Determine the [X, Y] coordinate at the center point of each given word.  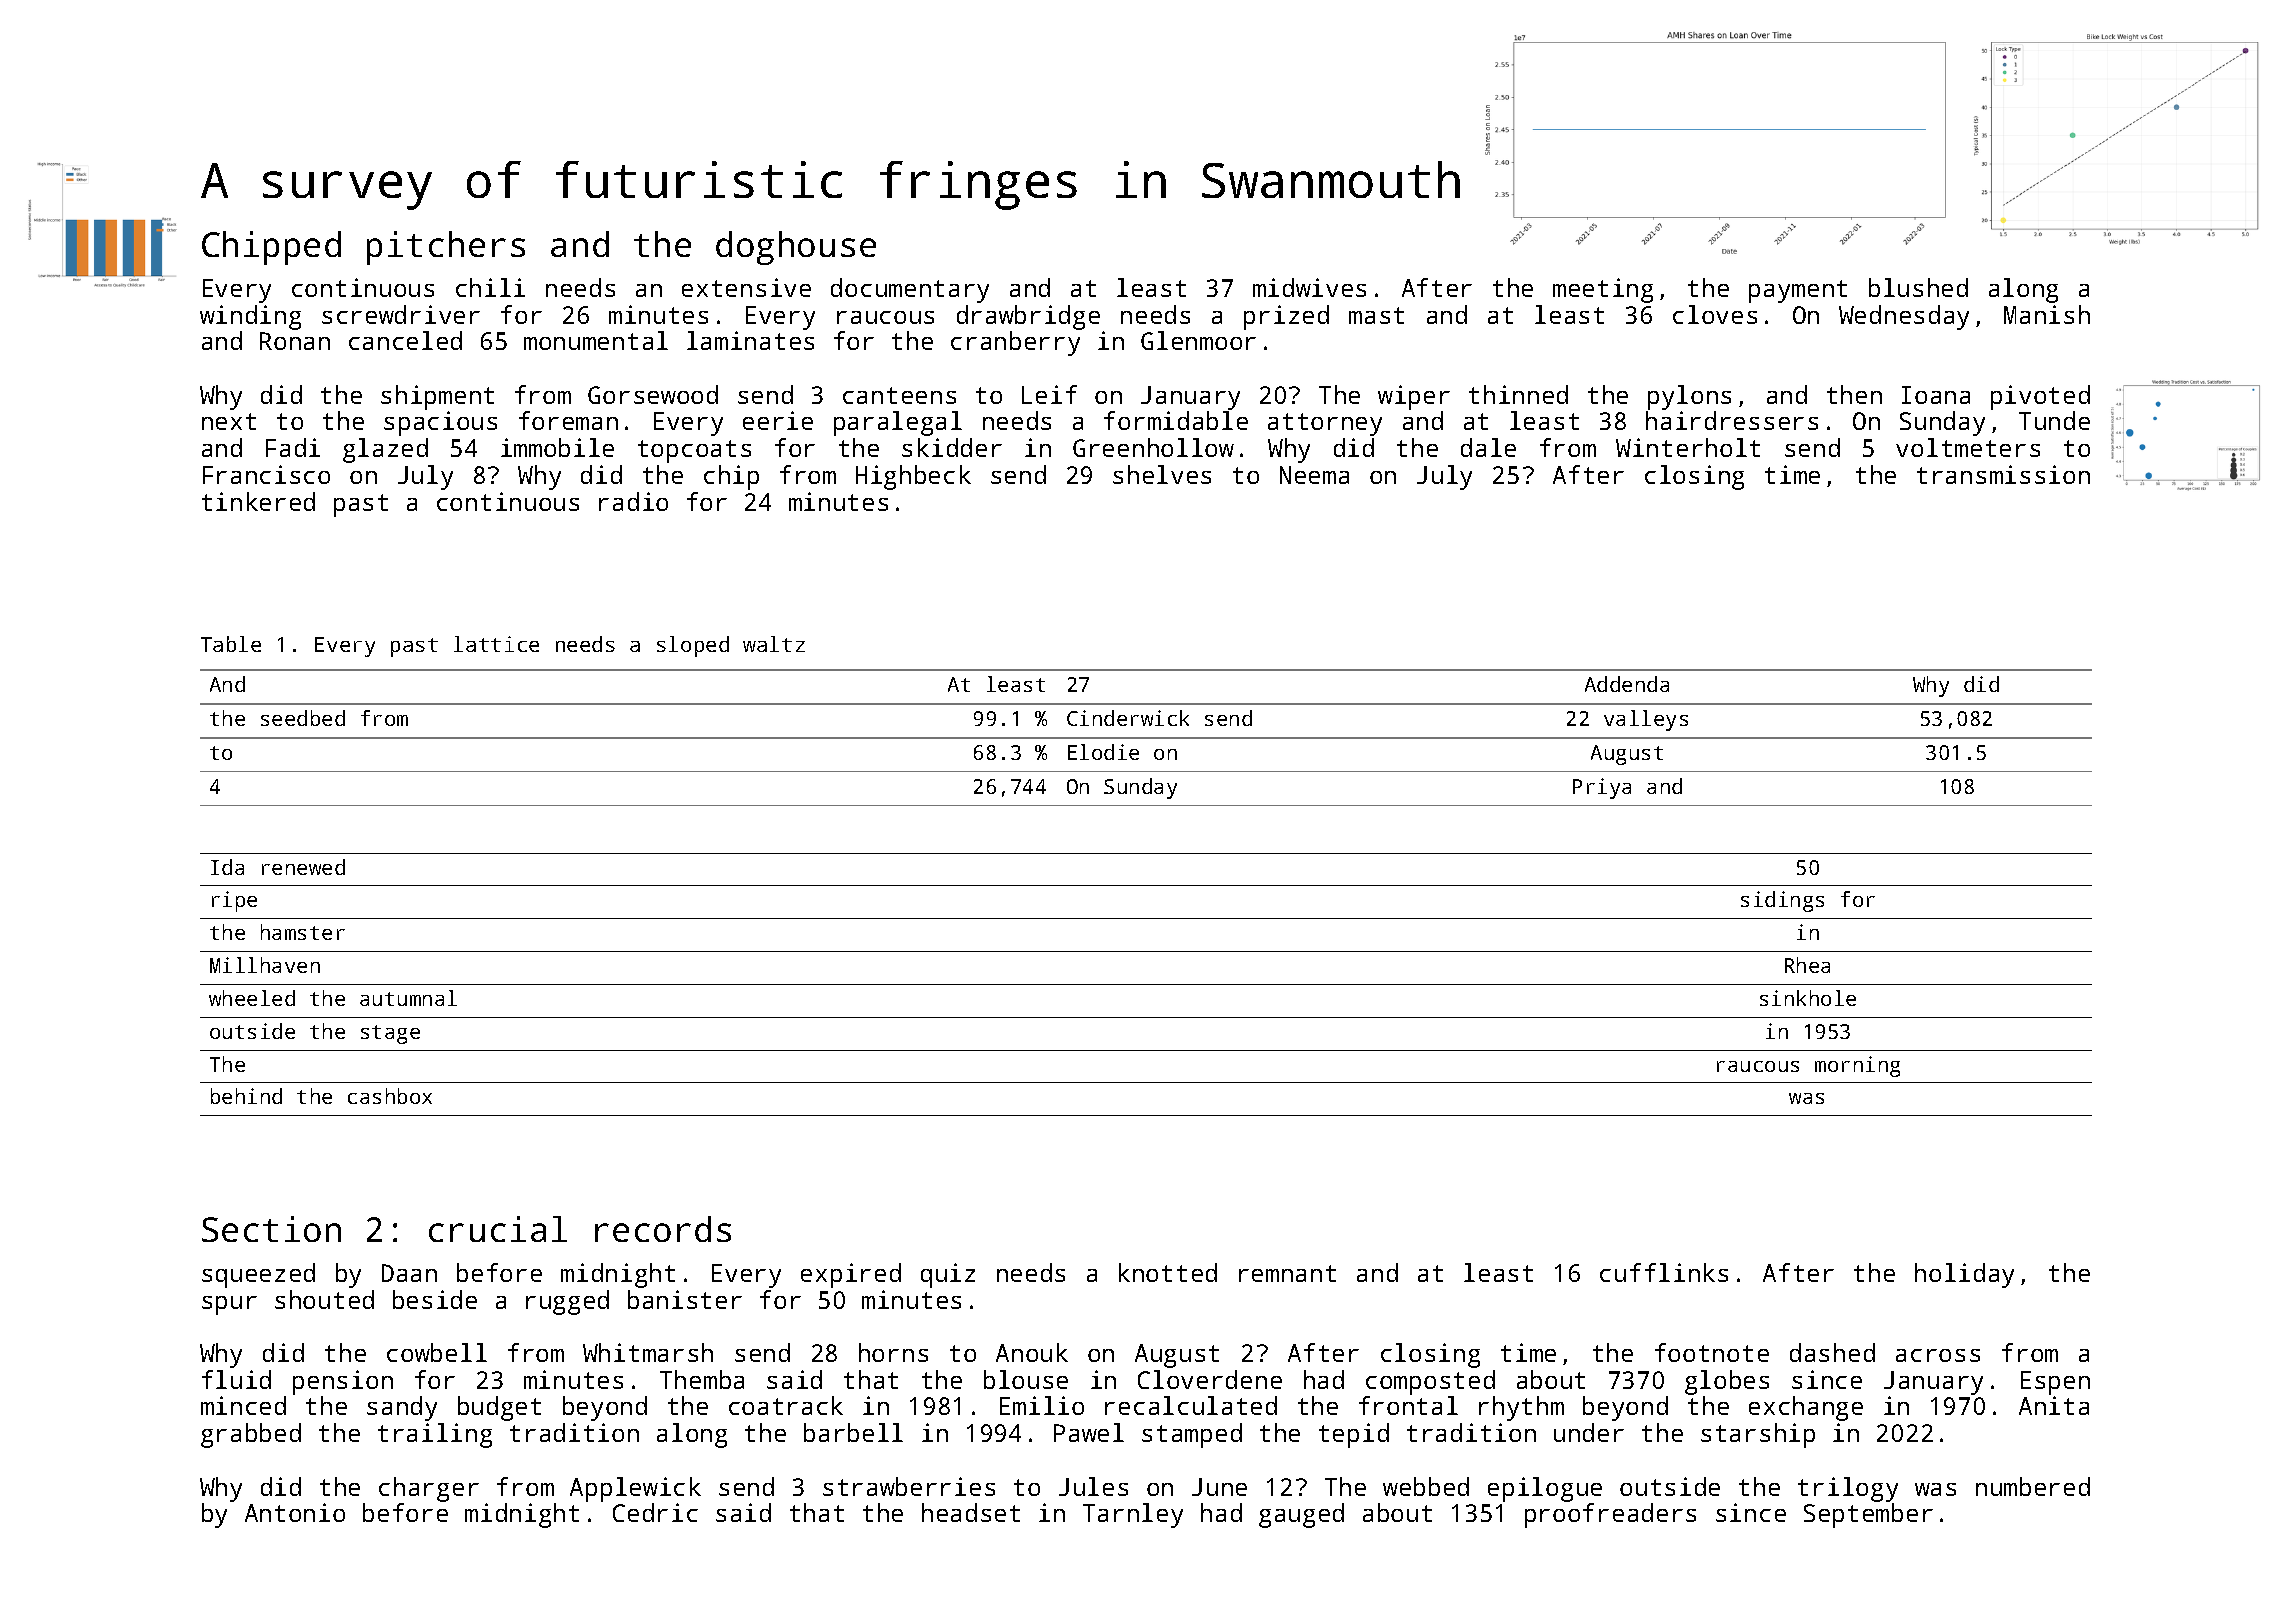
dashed [1832, 1352]
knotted [1168, 1272]
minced [243, 1405]
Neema [1314, 475]
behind [246, 1096]
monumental [596, 340]
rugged [567, 1302]
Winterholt [1688, 447]
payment [1798, 291]
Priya [1602, 788]
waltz [774, 644]
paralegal [898, 423]
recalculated [1191, 1405]
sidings [1782, 901]
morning [1857, 1066]
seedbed [303, 718]
